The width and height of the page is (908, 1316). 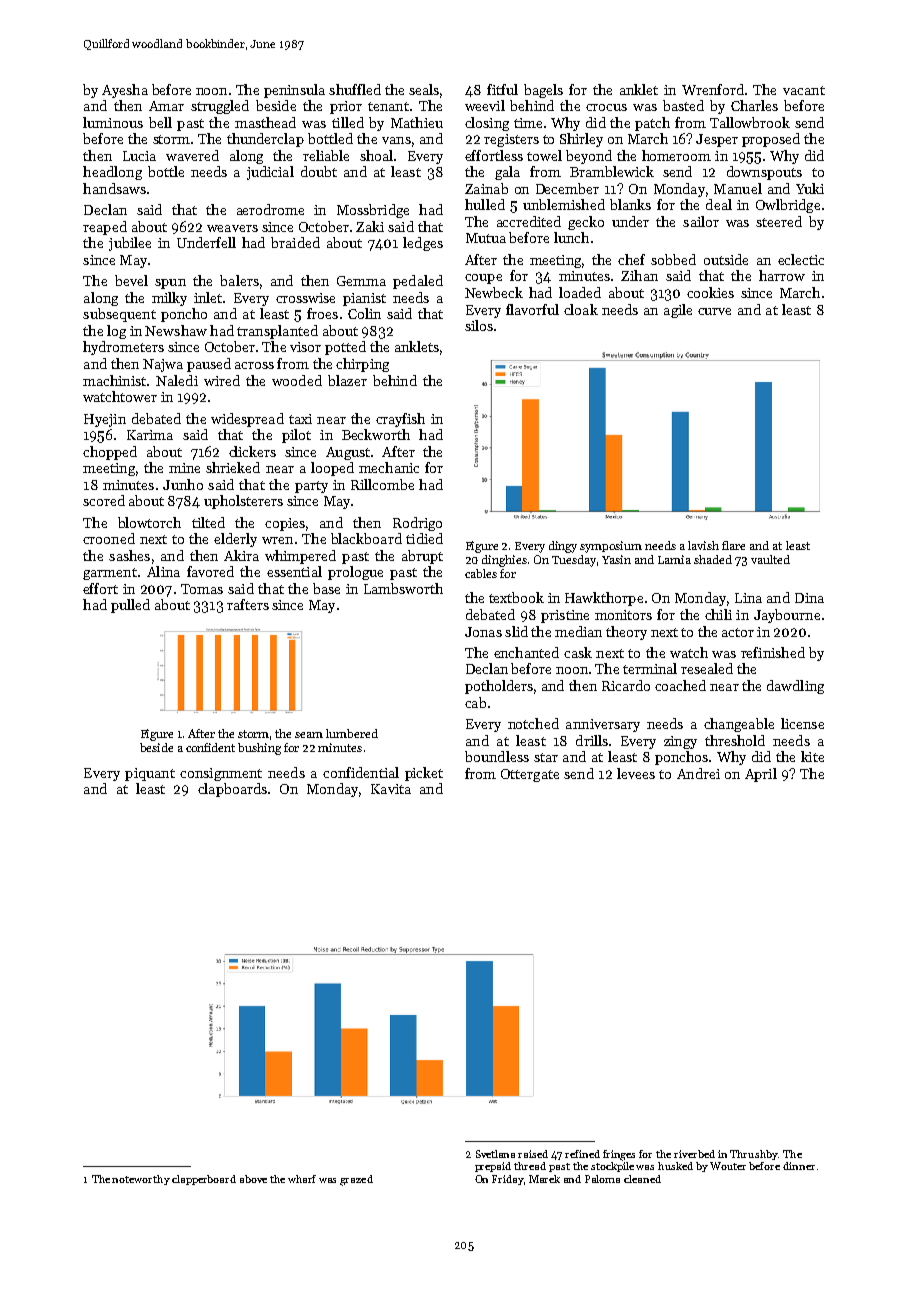 What do you see at coordinates (400, 420) in the page?
I see `crayfish` at bounding box center [400, 420].
